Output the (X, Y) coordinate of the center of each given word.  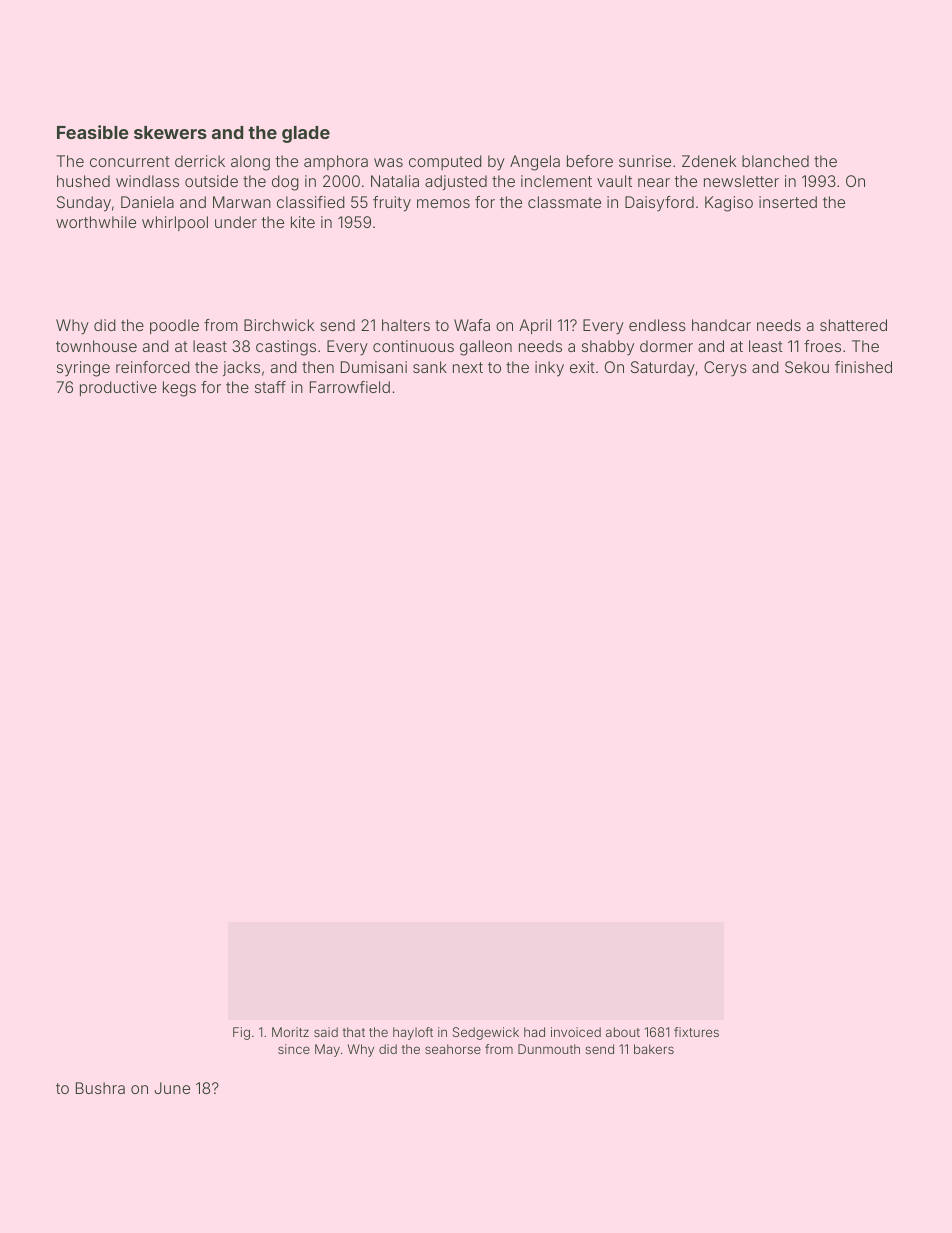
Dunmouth (549, 1049)
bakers (654, 1049)
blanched (775, 161)
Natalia (395, 181)
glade (306, 134)
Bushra (100, 1088)
